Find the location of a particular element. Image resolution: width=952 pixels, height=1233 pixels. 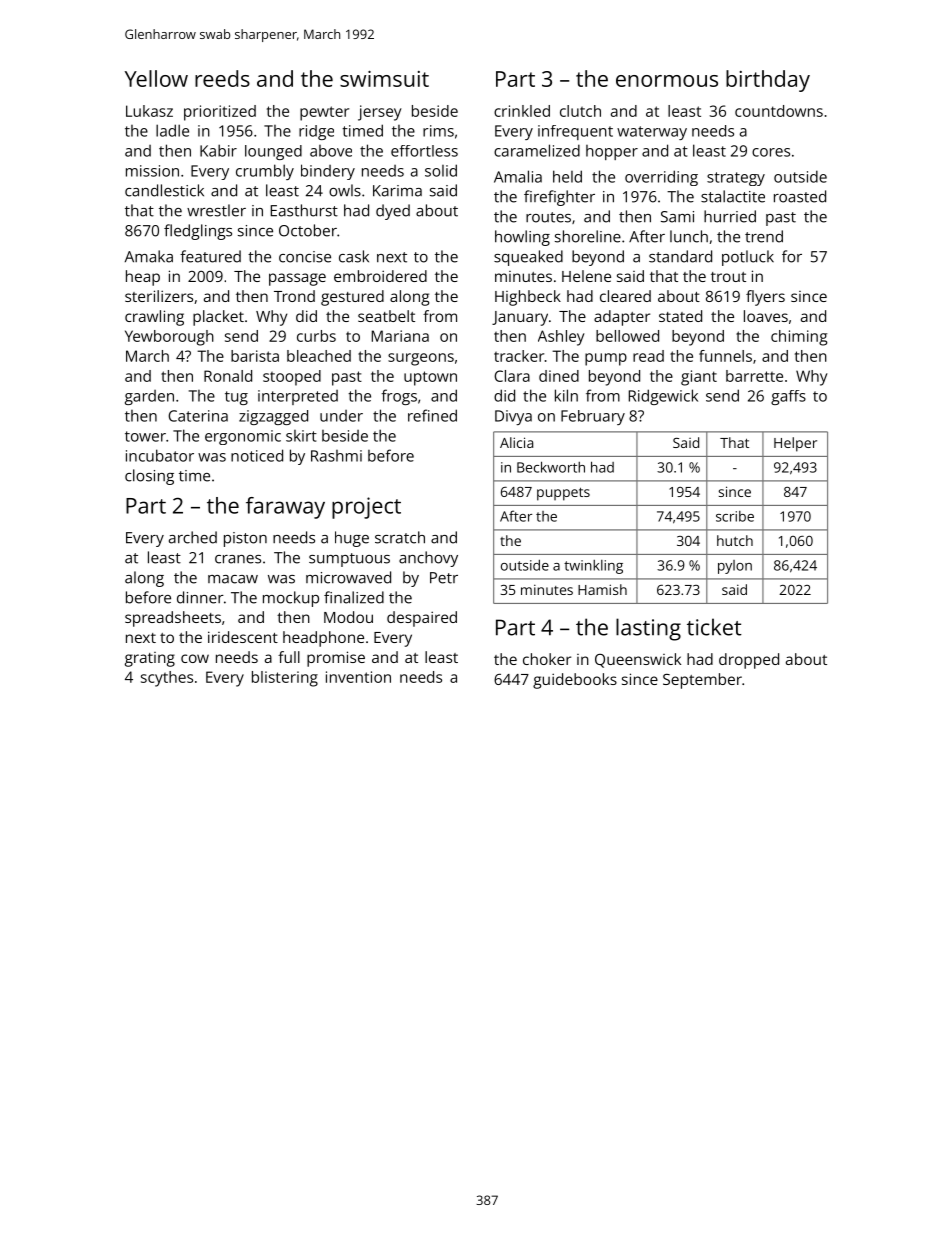

dropped is located at coordinates (749, 661).
